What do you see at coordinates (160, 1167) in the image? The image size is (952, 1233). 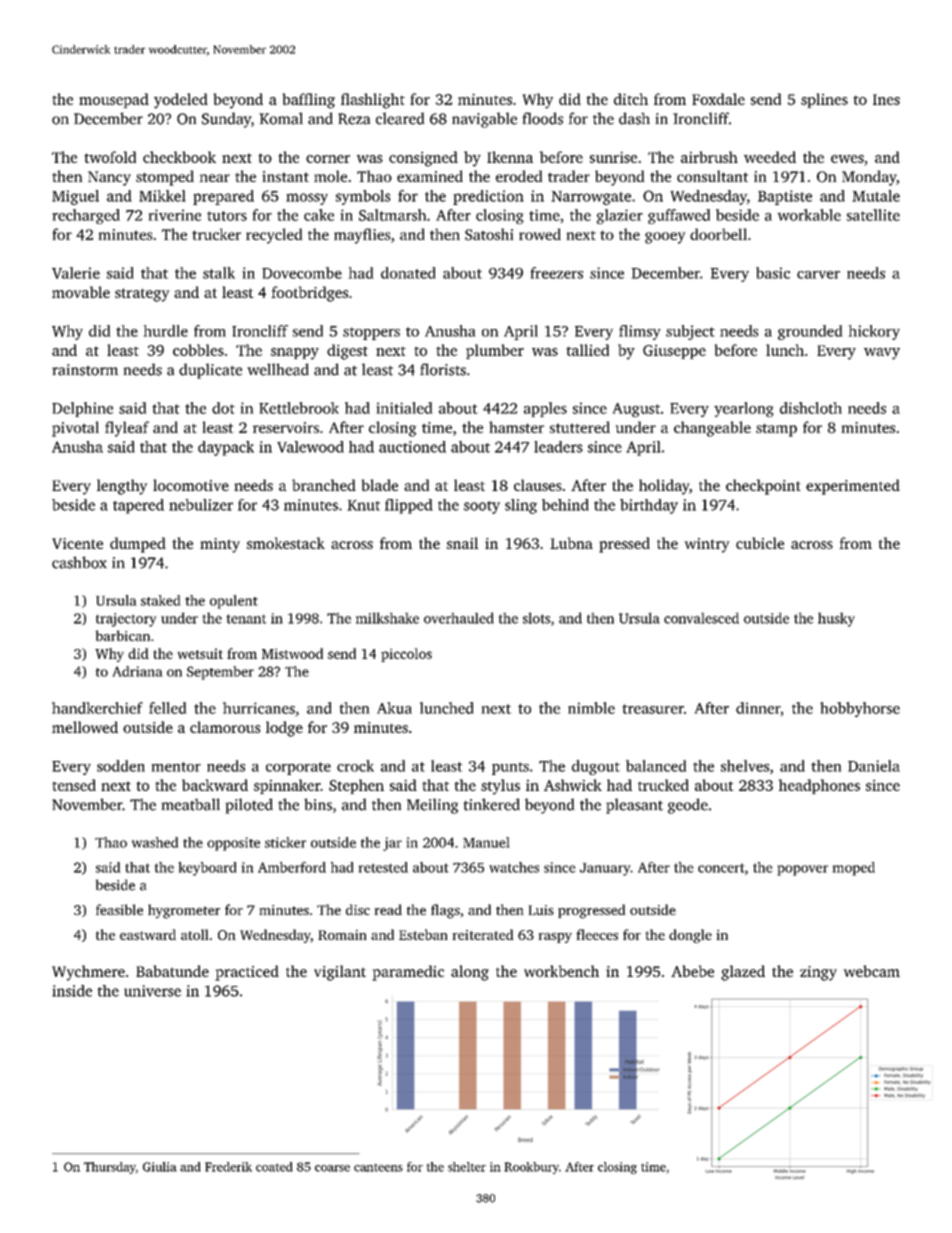 I see `Giulia` at bounding box center [160, 1167].
